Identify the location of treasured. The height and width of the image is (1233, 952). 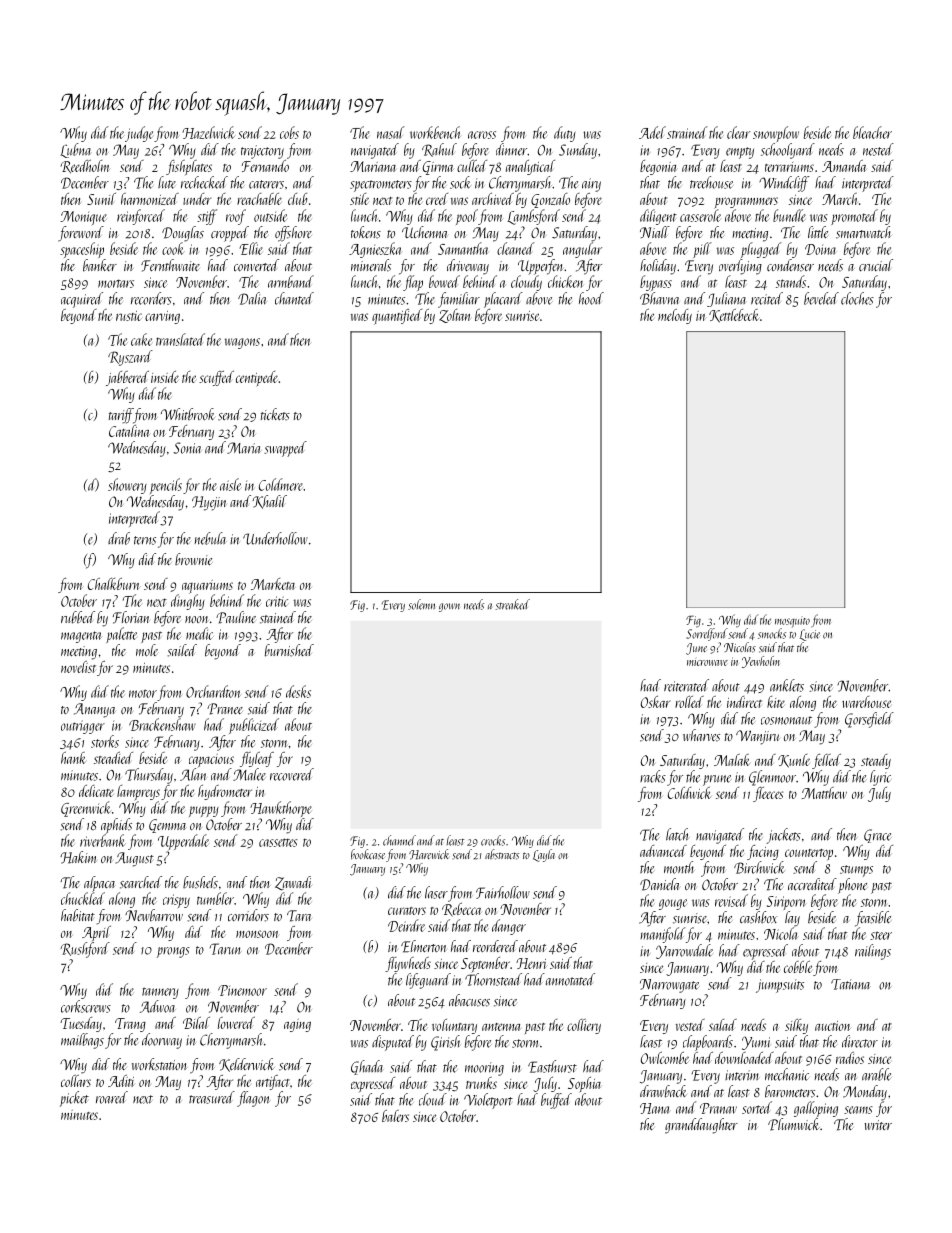
(212, 1097).
